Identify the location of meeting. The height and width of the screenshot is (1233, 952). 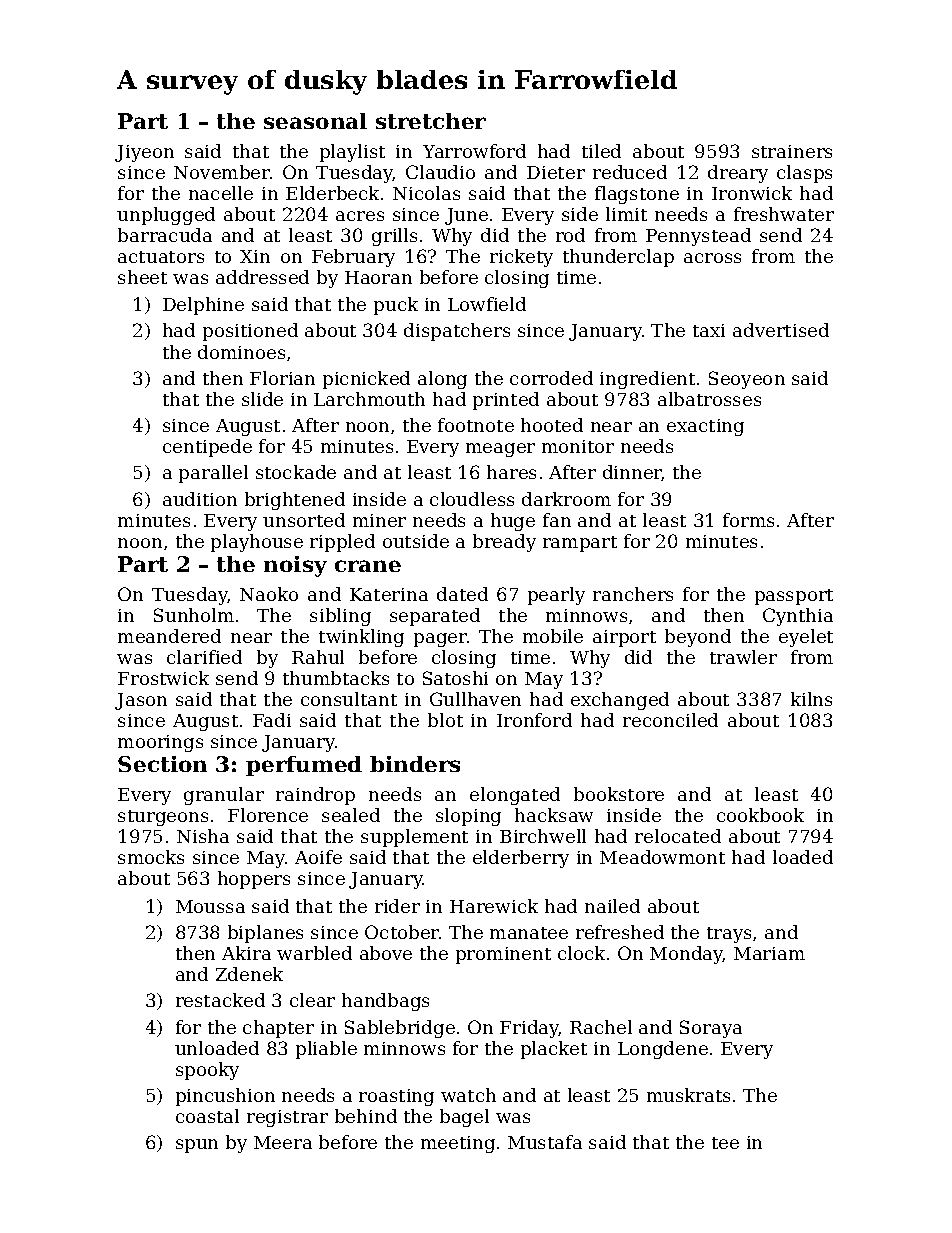
(458, 1144).
